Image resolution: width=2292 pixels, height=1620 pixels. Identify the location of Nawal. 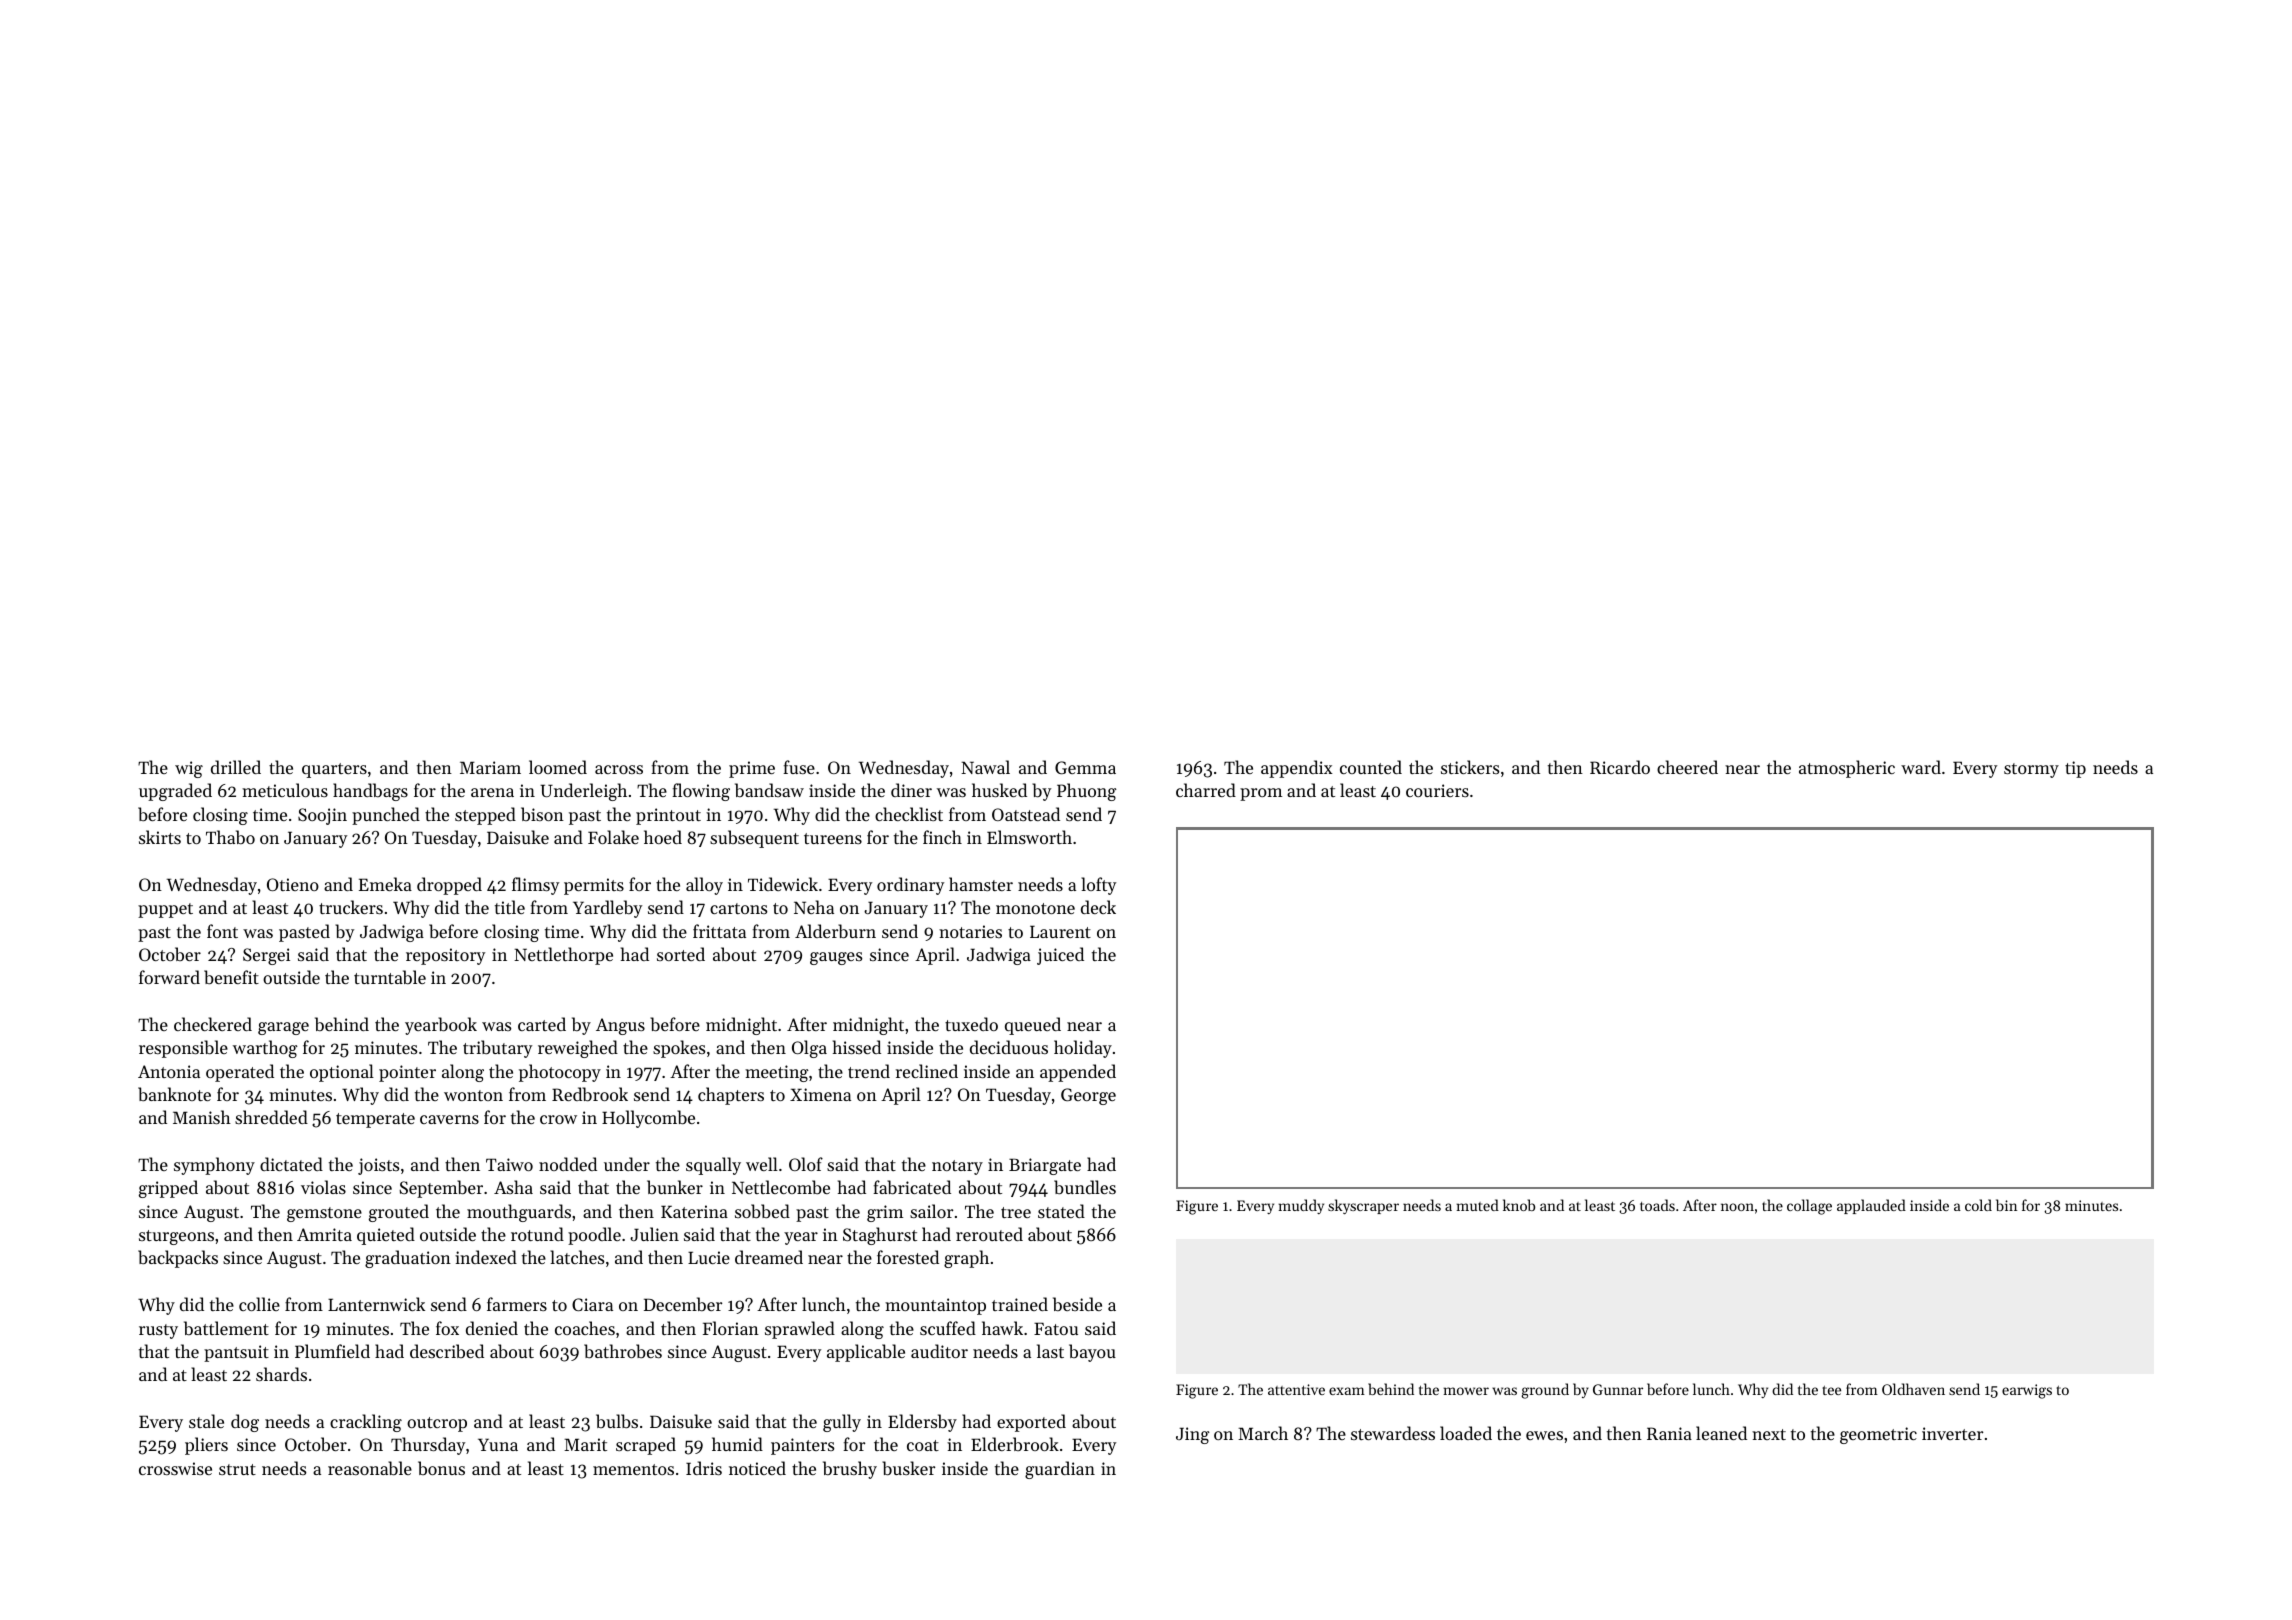
(985, 767).
